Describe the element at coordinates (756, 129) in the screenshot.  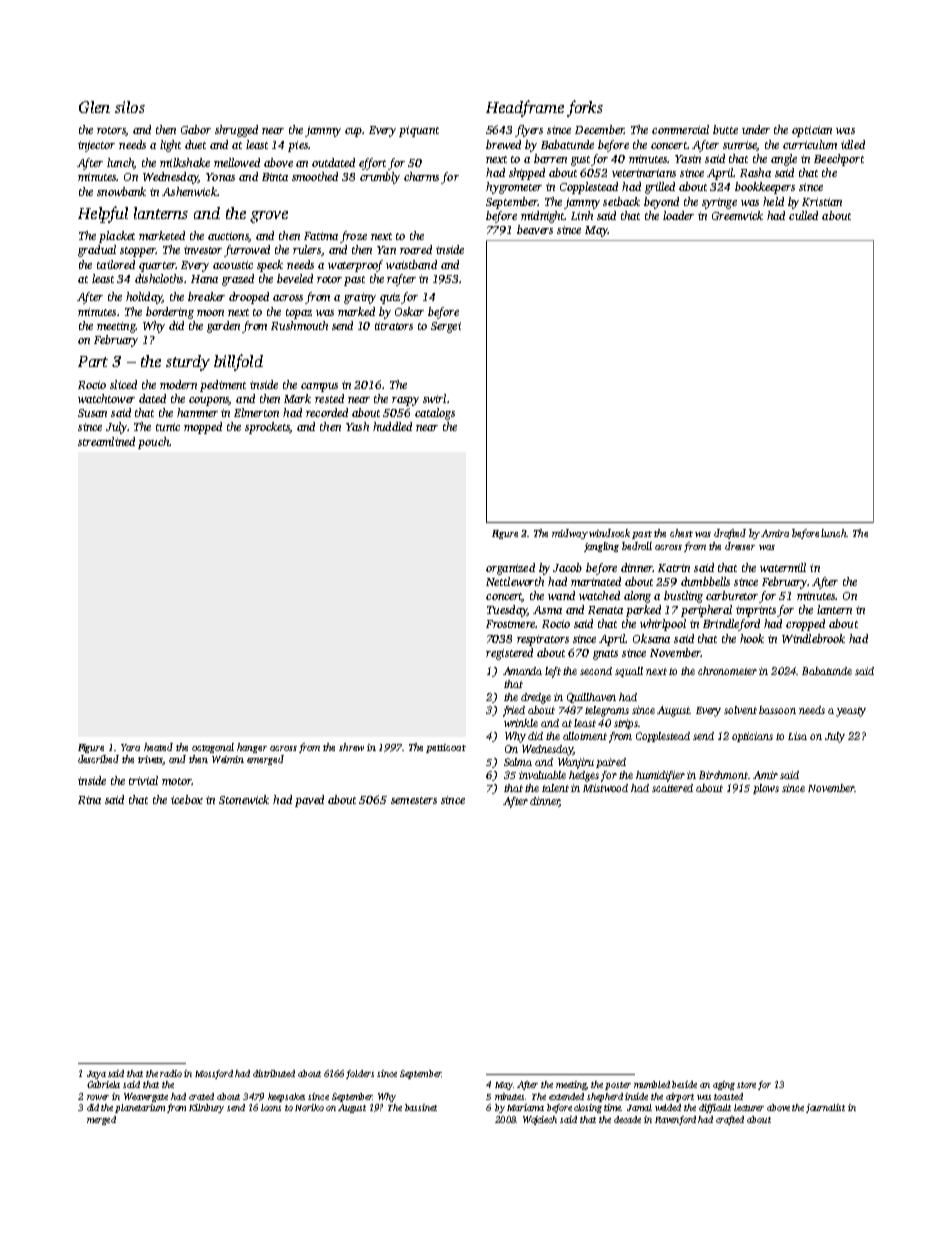
I see `under` at that location.
